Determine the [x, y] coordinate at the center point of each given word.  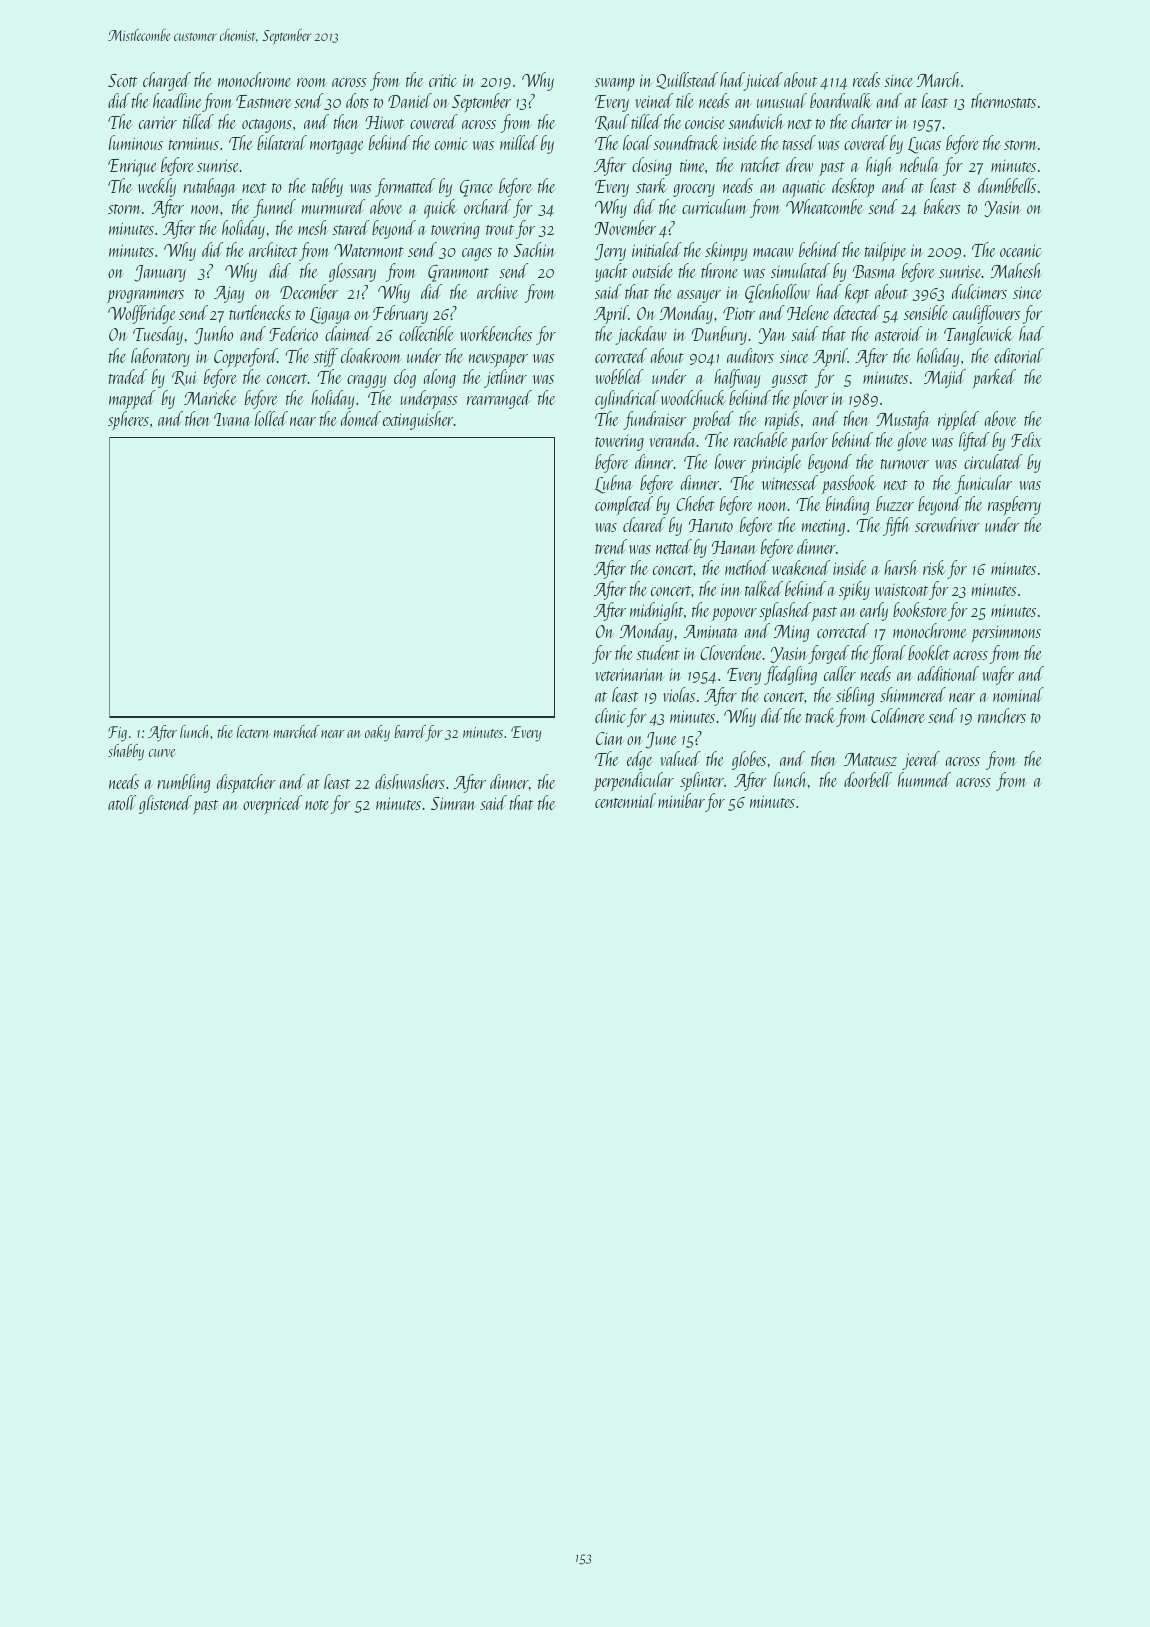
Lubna [614, 484]
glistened [165, 804]
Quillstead [687, 80]
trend [611, 546]
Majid [945, 378]
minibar [681, 800]
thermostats [1003, 100]
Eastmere [263, 101]
